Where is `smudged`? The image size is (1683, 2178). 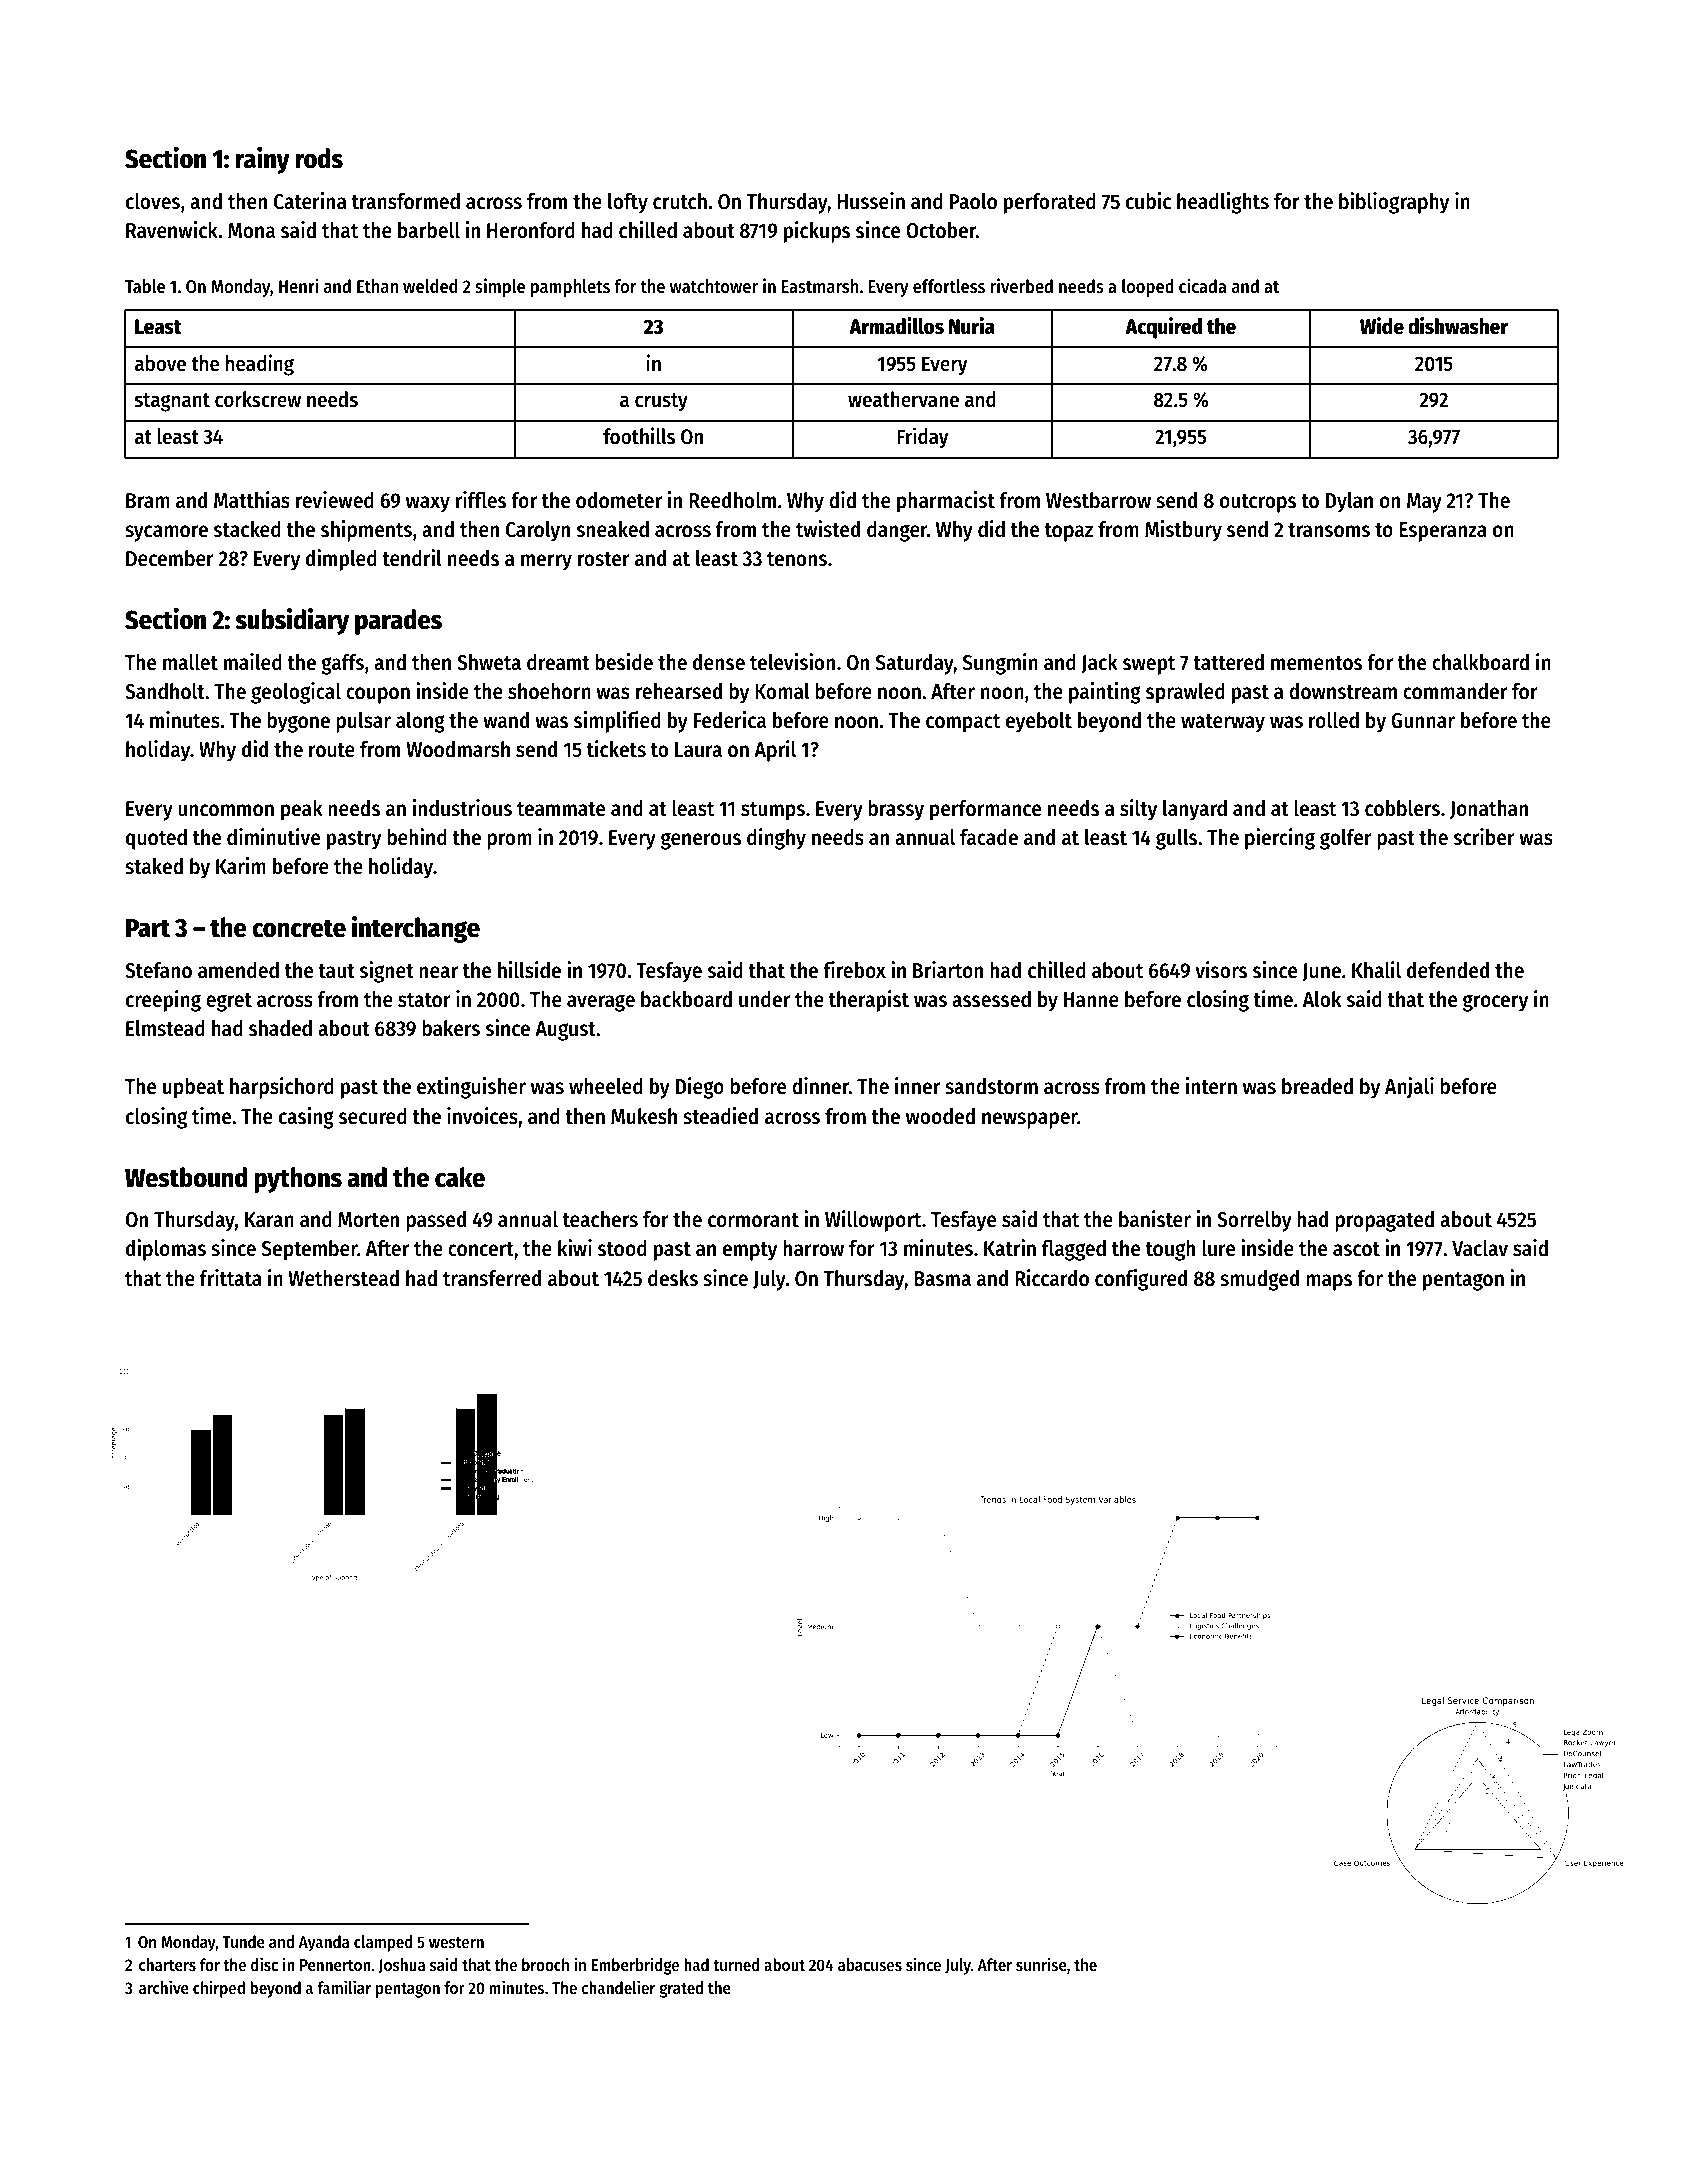 smudged is located at coordinates (1259, 1280).
